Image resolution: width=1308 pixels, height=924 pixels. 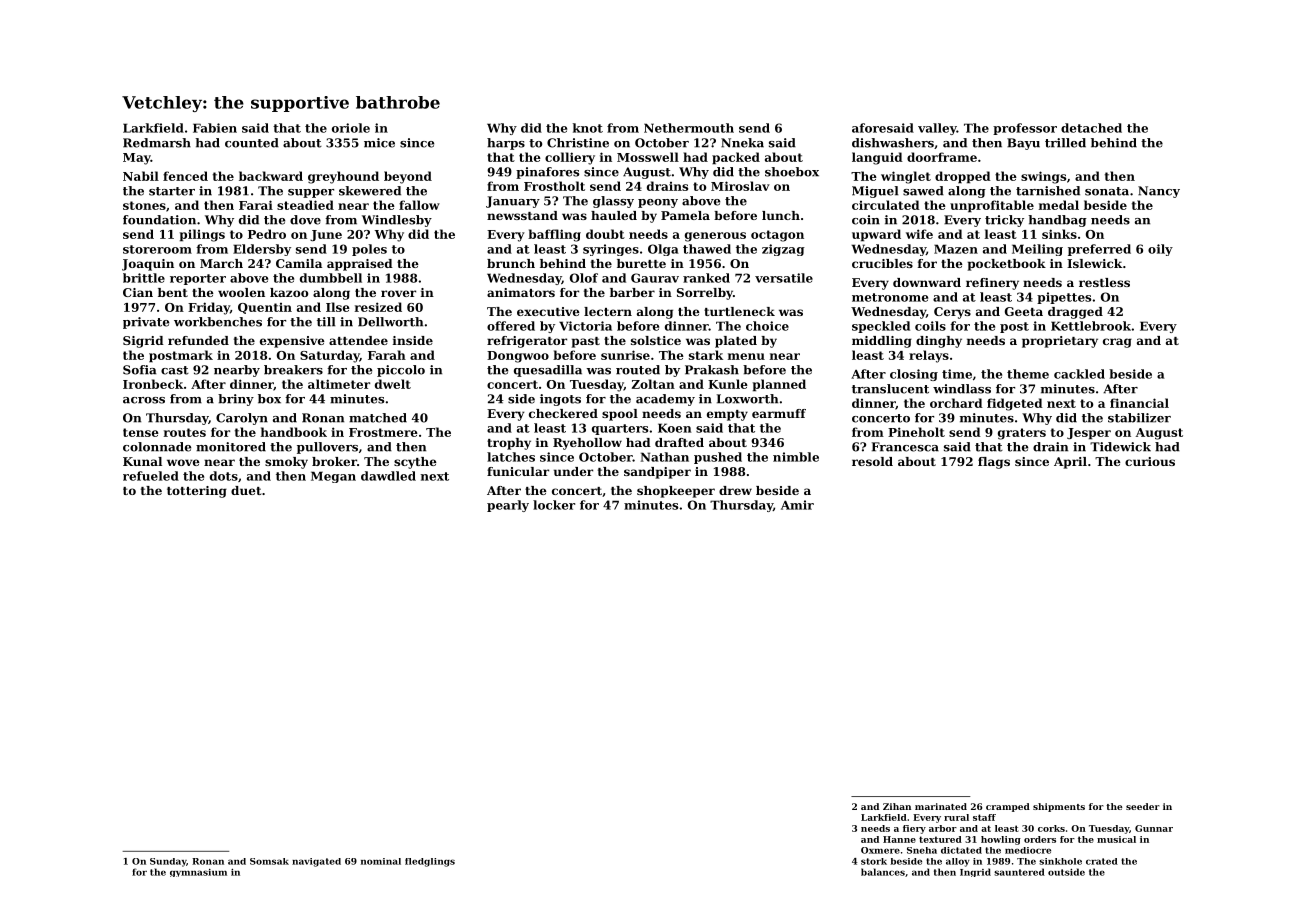 What do you see at coordinates (1150, 461) in the page?
I see `curious` at bounding box center [1150, 461].
